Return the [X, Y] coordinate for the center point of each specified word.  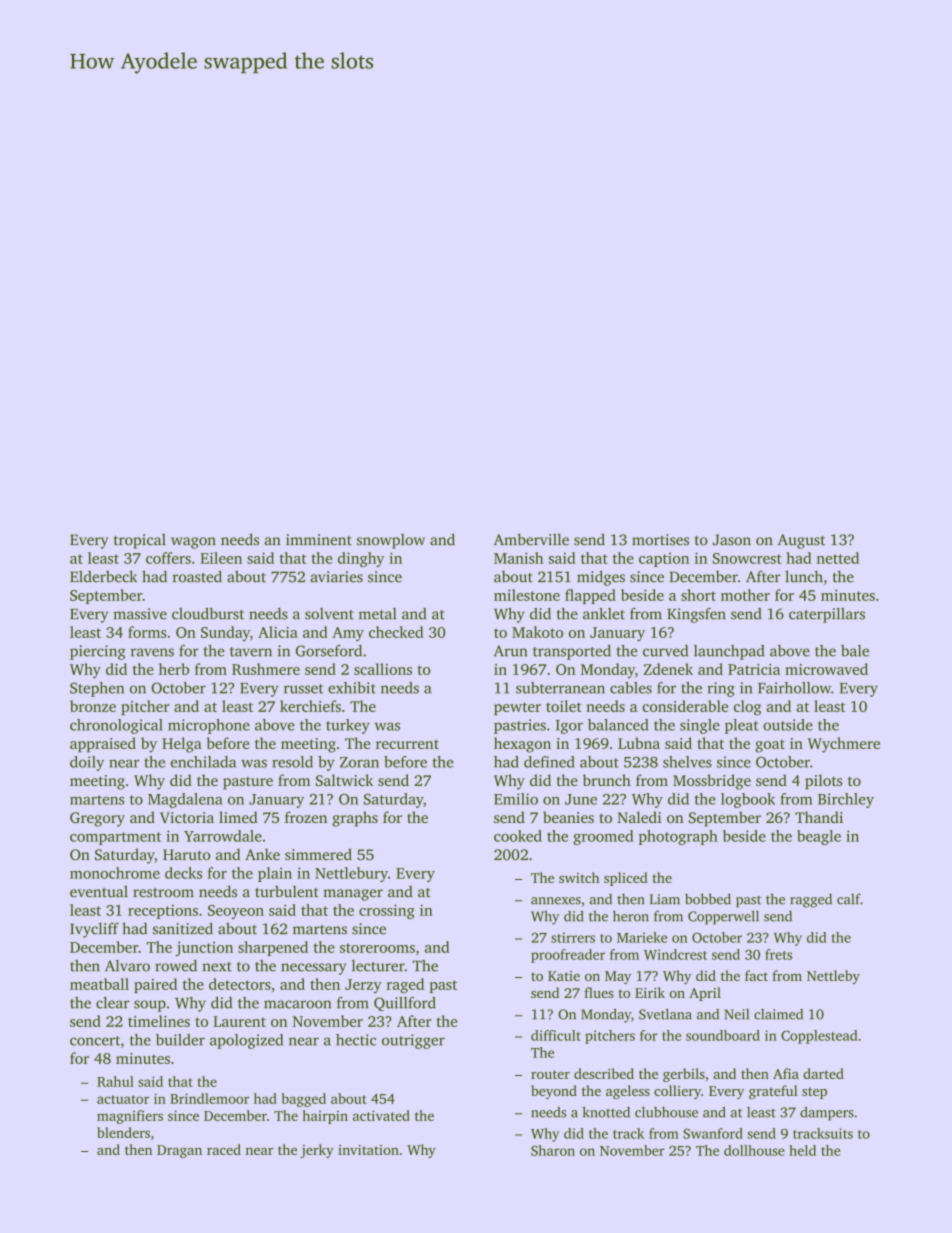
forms [147, 632]
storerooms [377, 948]
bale [855, 651]
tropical [140, 541]
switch [579, 877]
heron [631, 916]
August [801, 541]
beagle [819, 837]
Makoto [537, 632]
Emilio [516, 799]
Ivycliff [94, 930]
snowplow [391, 541]
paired [155, 985]
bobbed [708, 899]
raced [224, 1149]
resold [292, 762]
